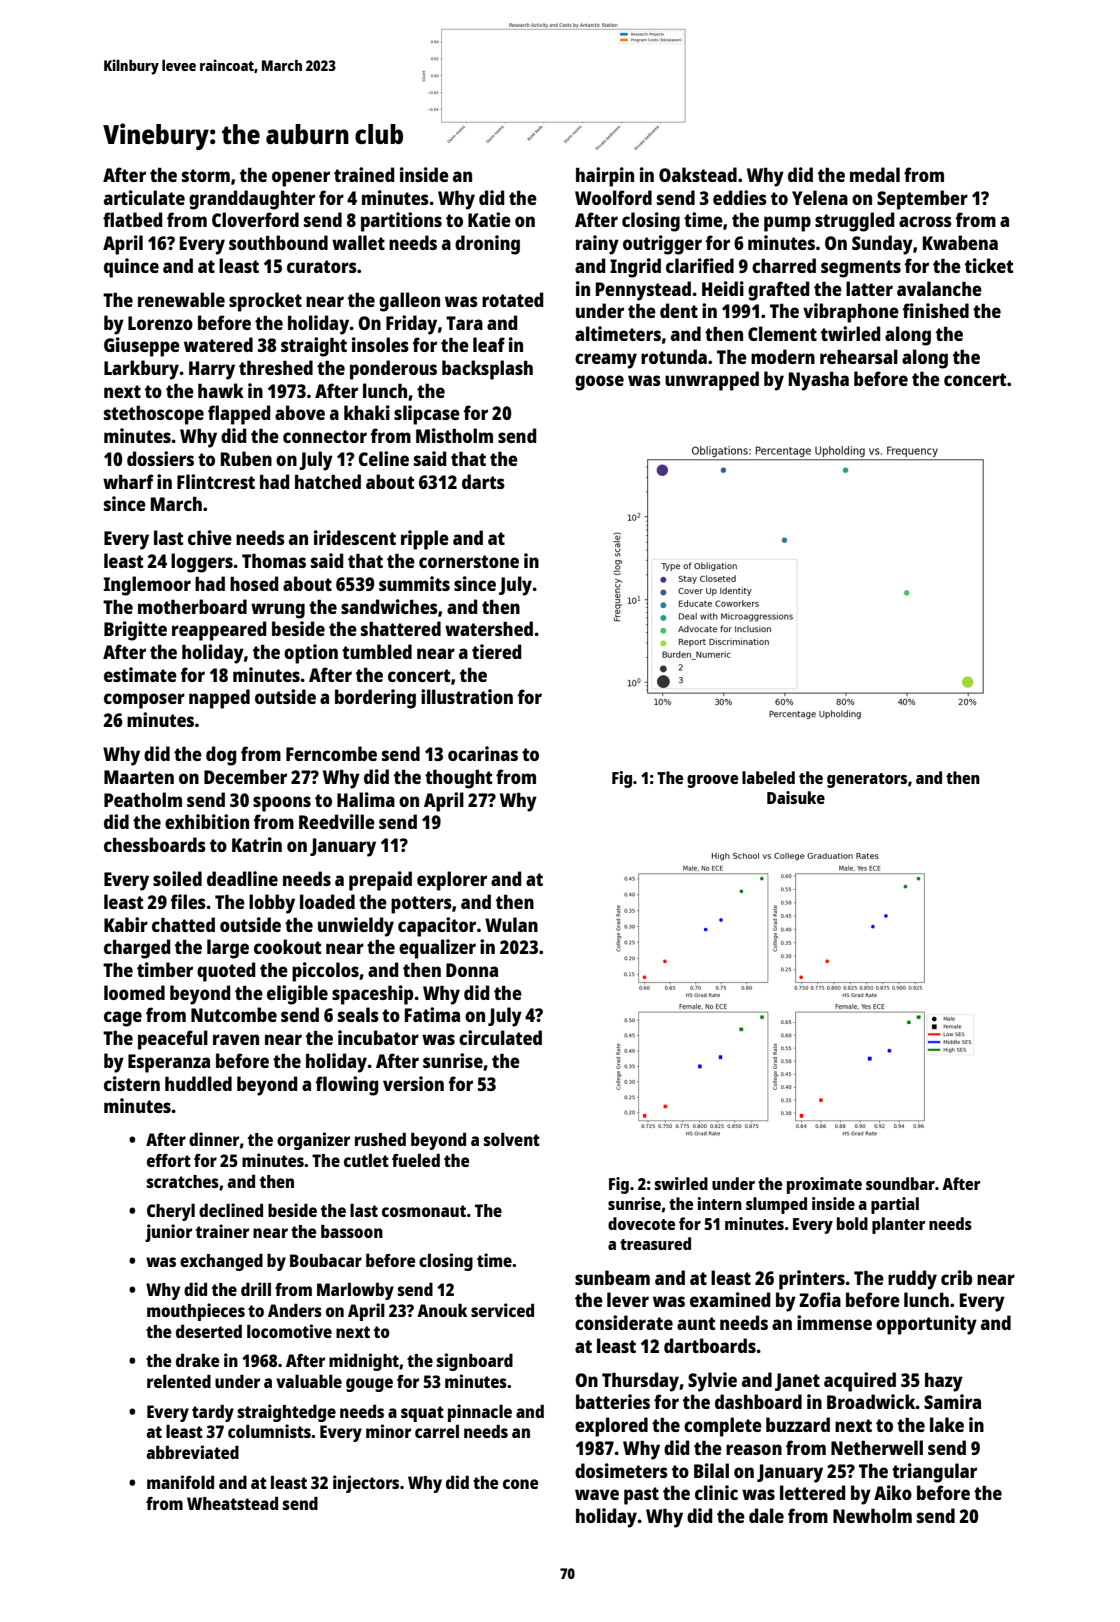 The image size is (1120, 1622). I want to click on swirled, so click(681, 1183).
